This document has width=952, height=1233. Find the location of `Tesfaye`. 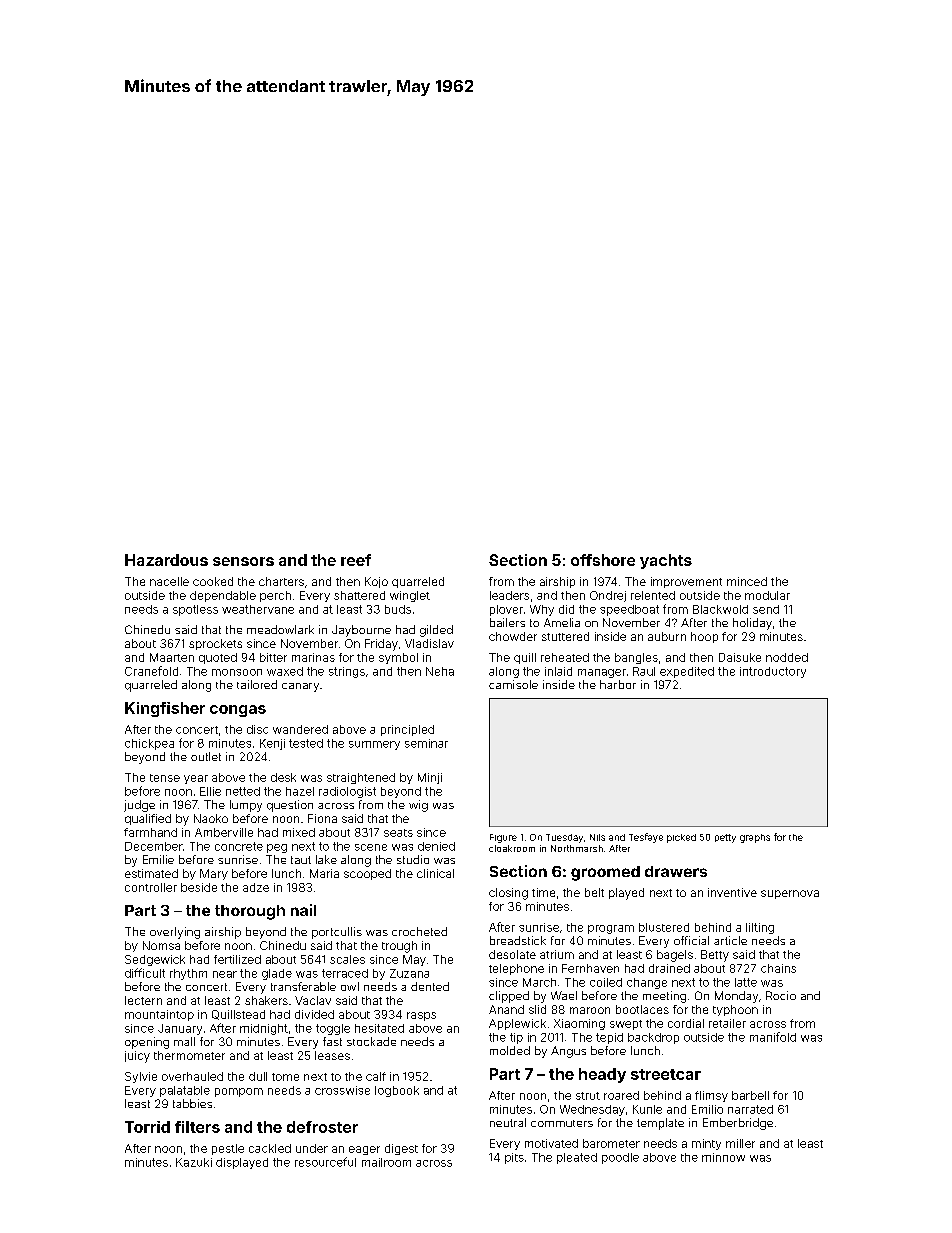

Tesfaye is located at coordinates (646, 838).
